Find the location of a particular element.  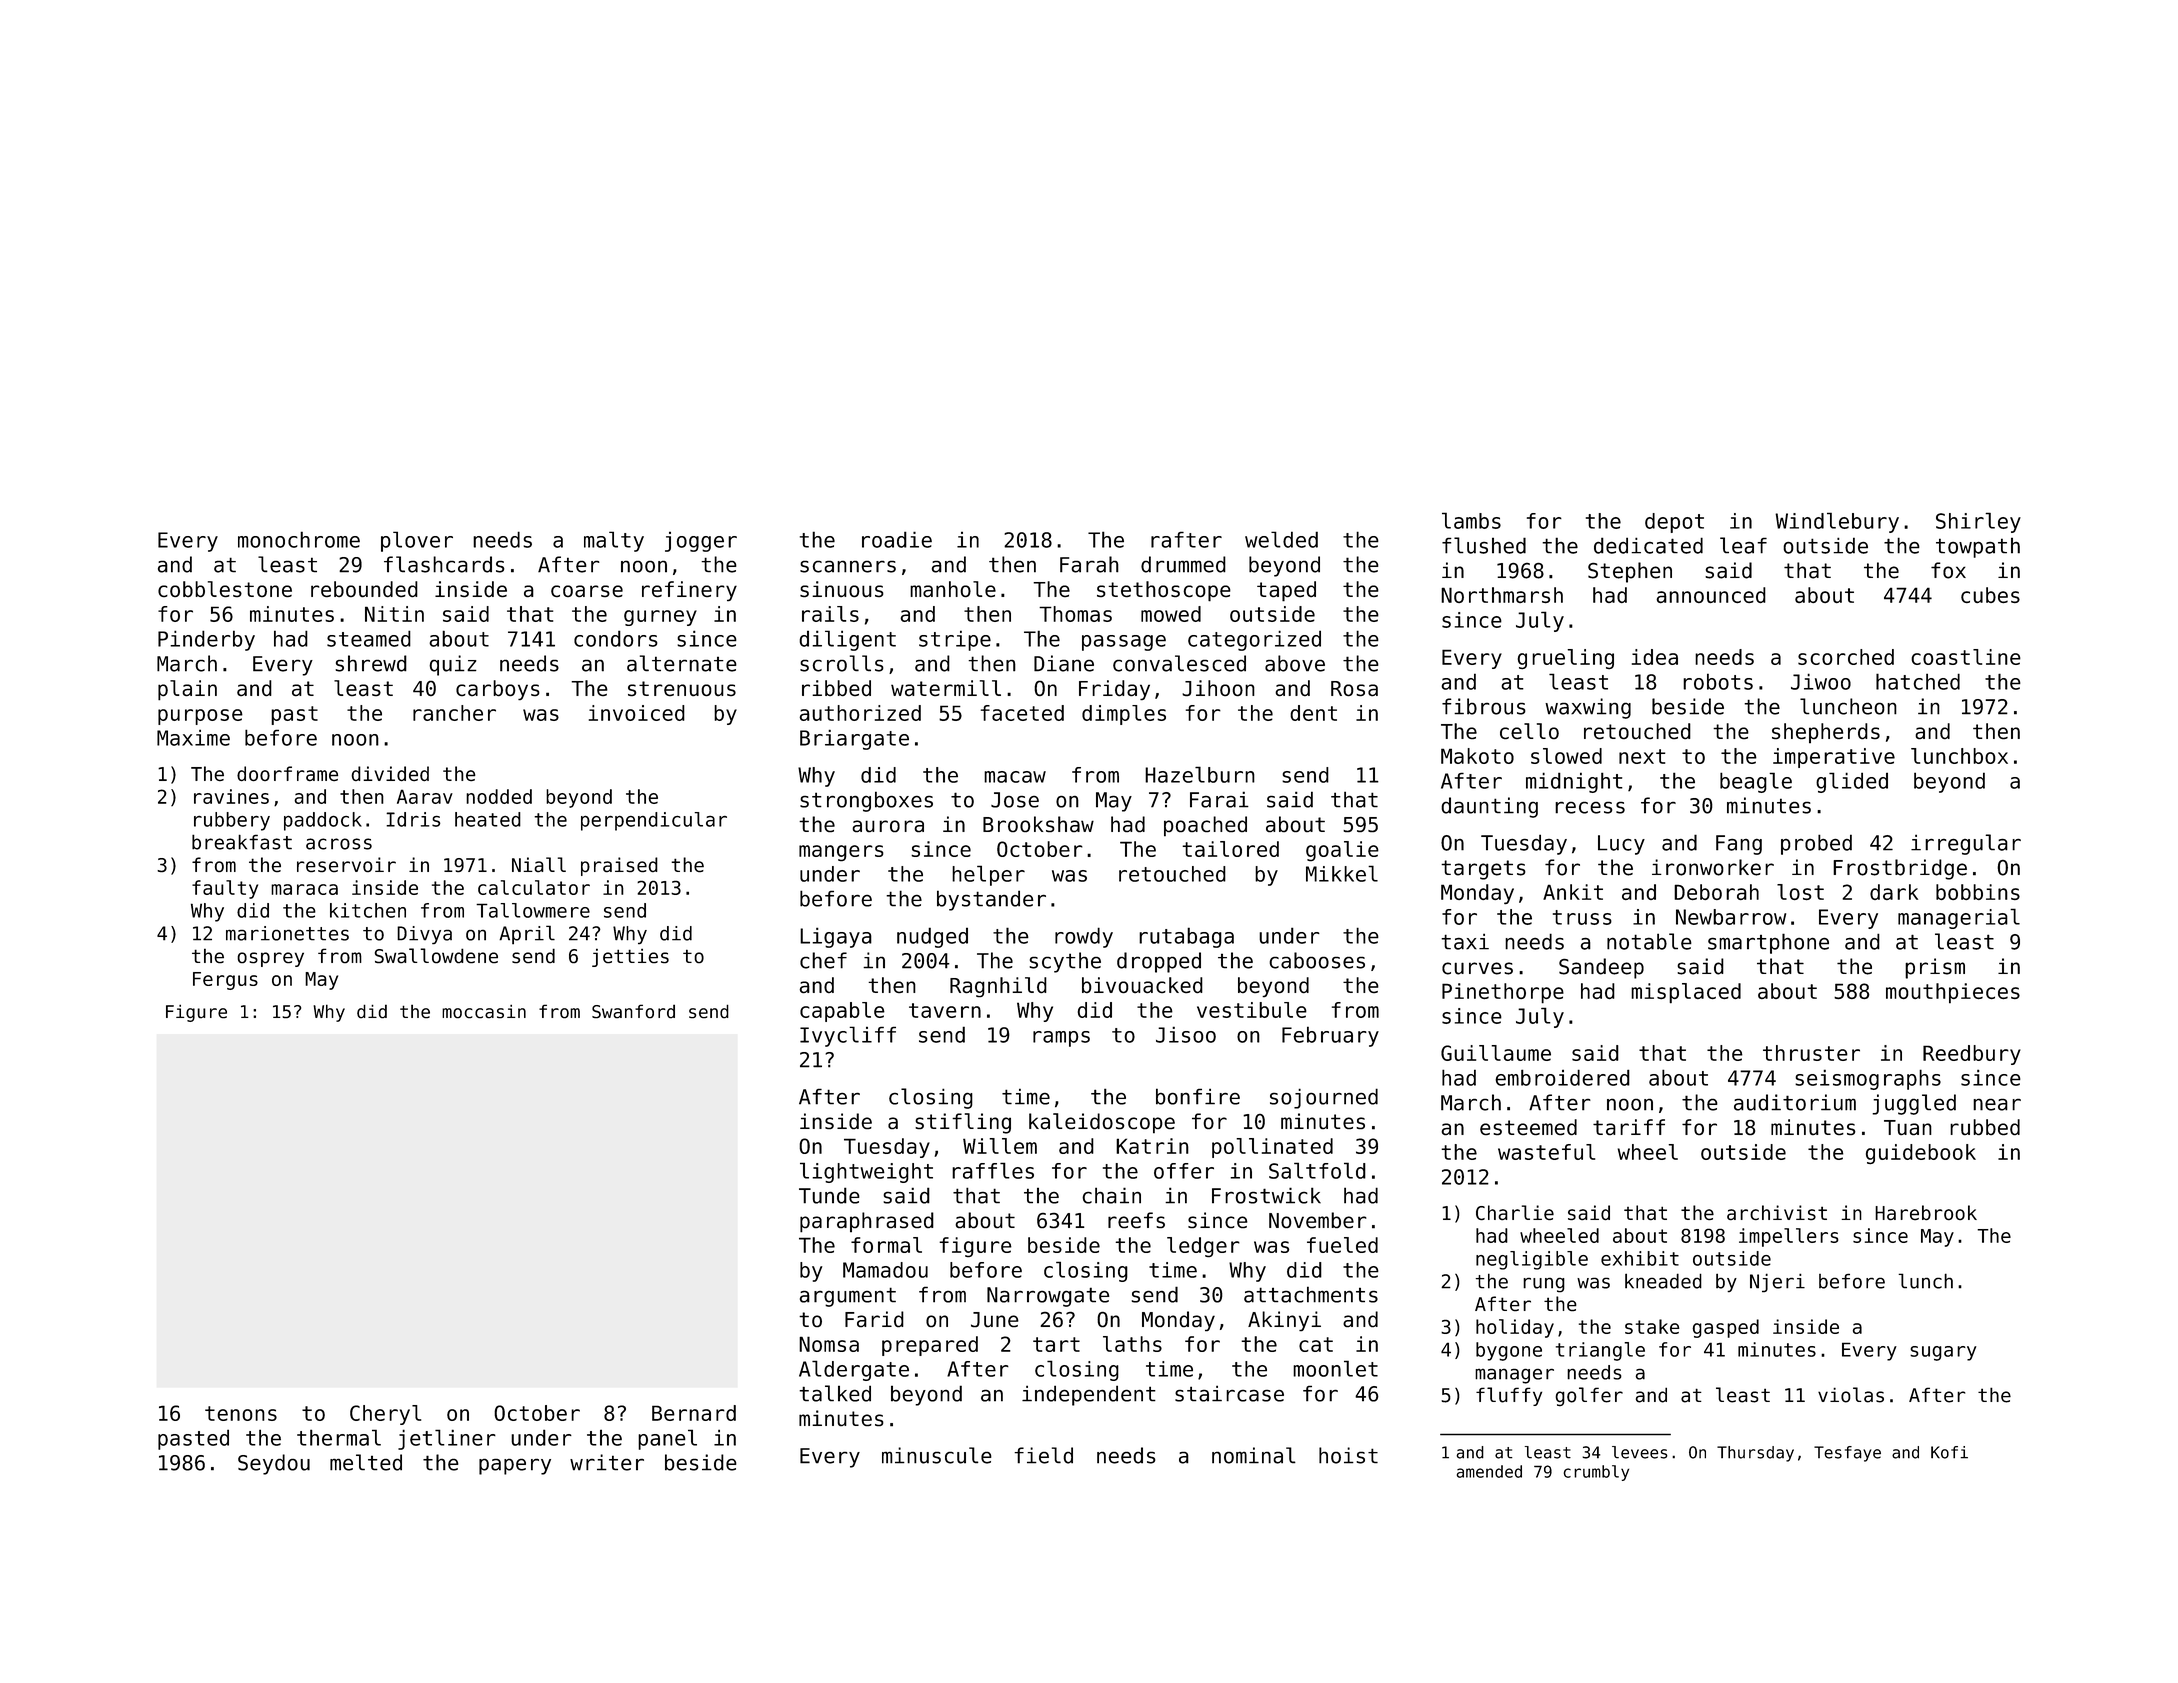

February is located at coordinates (1330, 1036).
